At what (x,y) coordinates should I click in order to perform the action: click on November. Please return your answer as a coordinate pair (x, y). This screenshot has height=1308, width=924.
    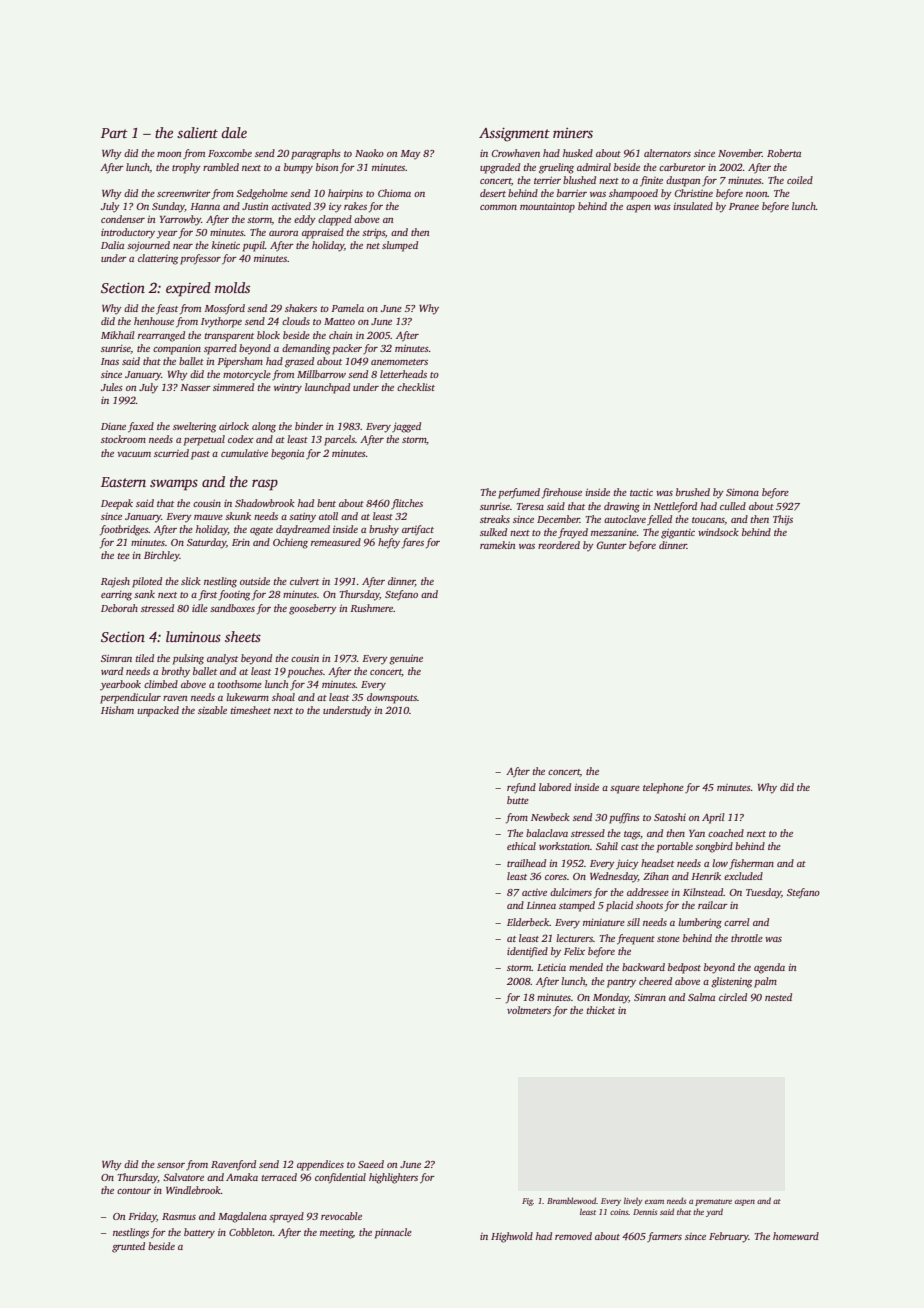
    Looking at the image, I should click on (740, 153).
